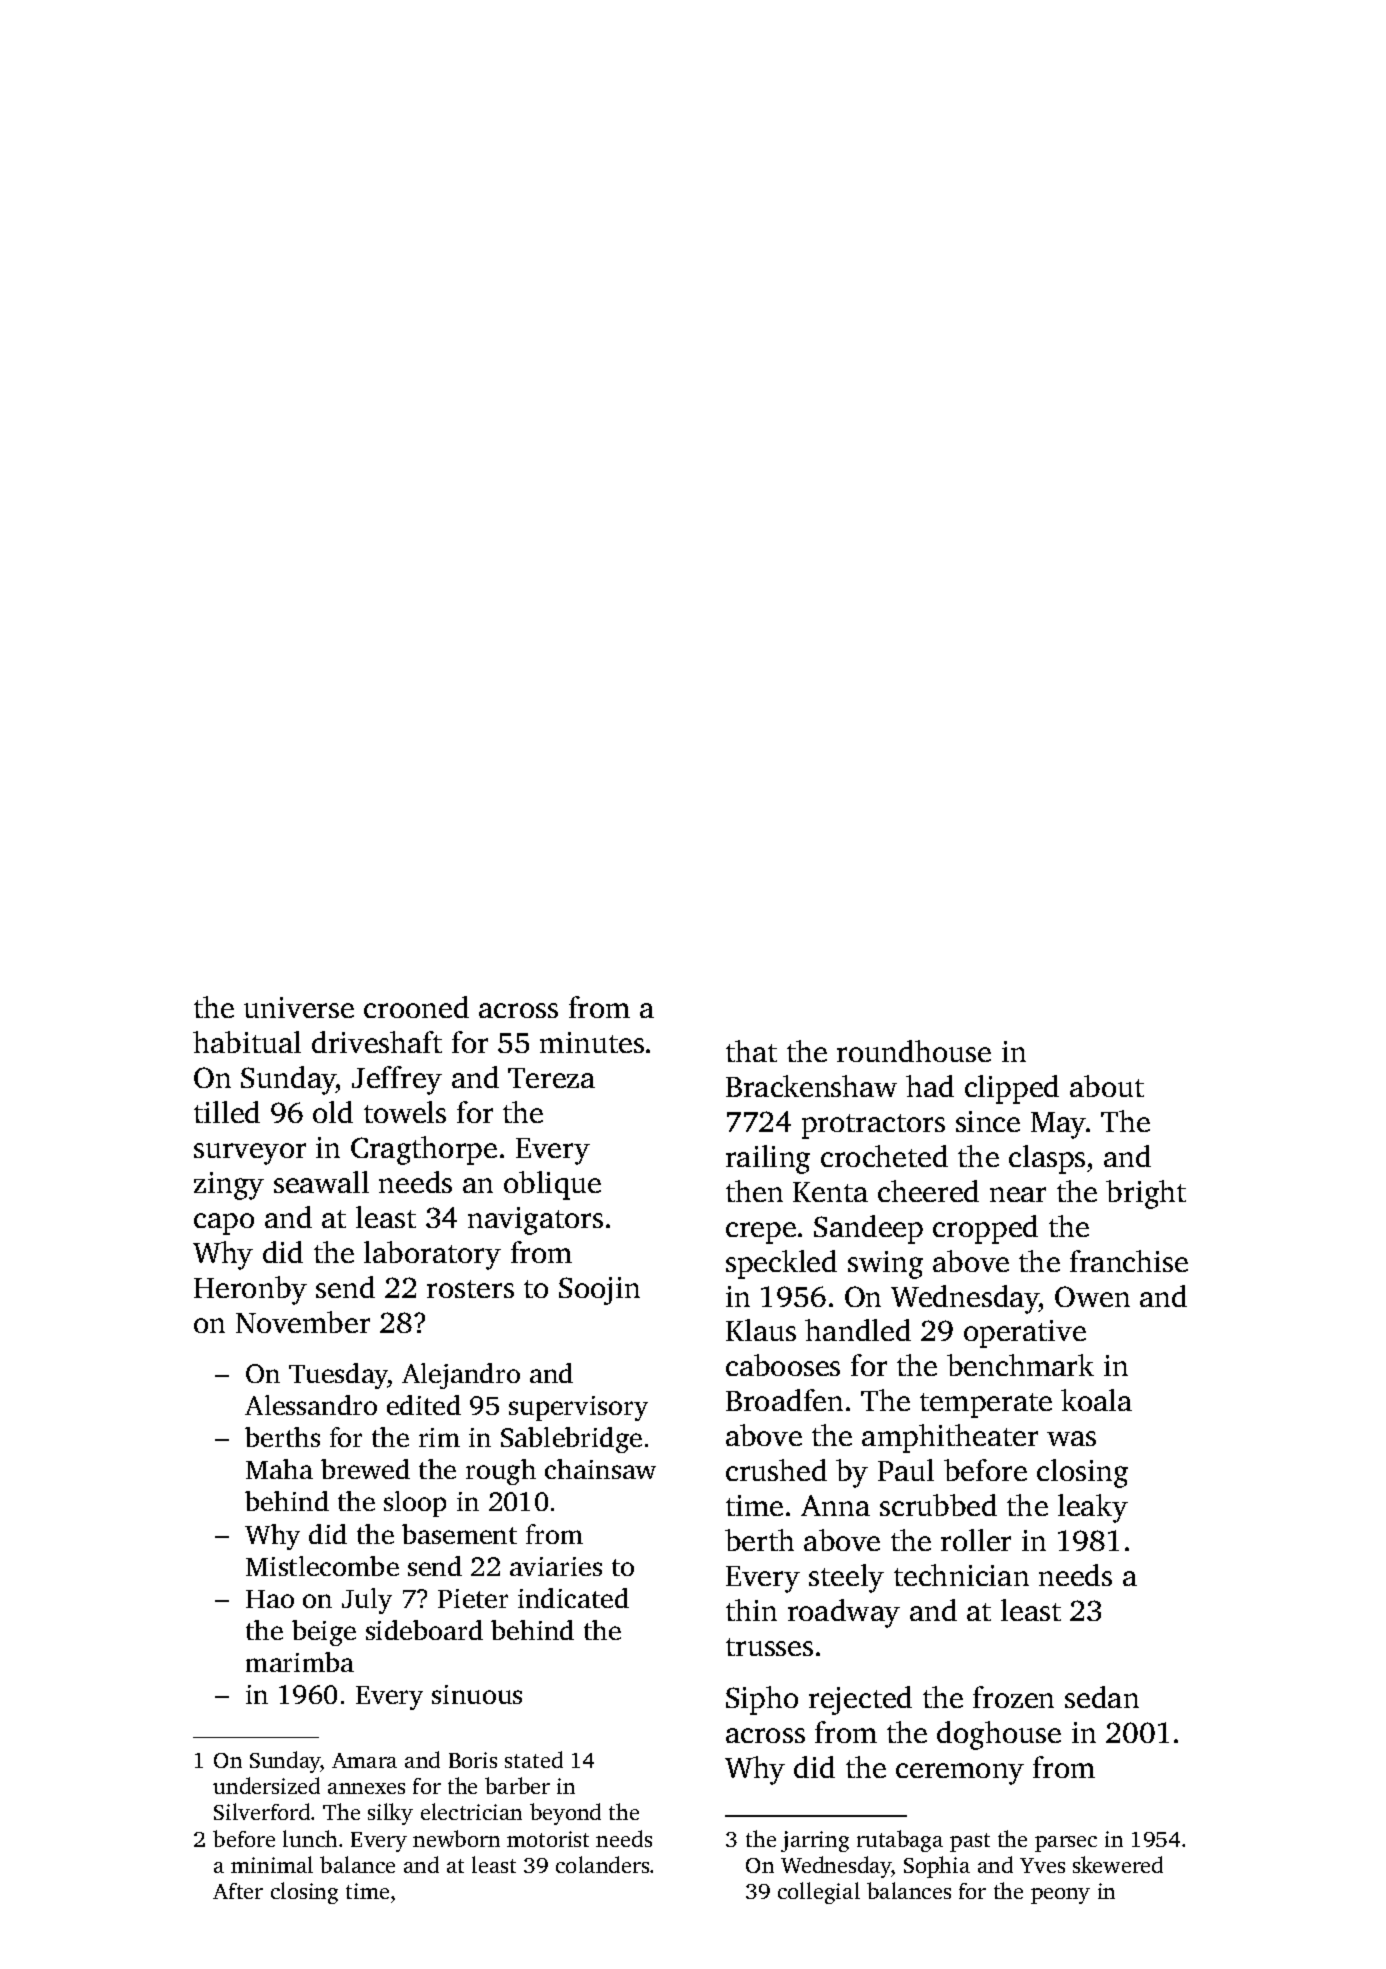 The image size is (1386, 1969). Describe the element at coordinates (1060, 1896) in the screenshot. I see `peony` at that location.
